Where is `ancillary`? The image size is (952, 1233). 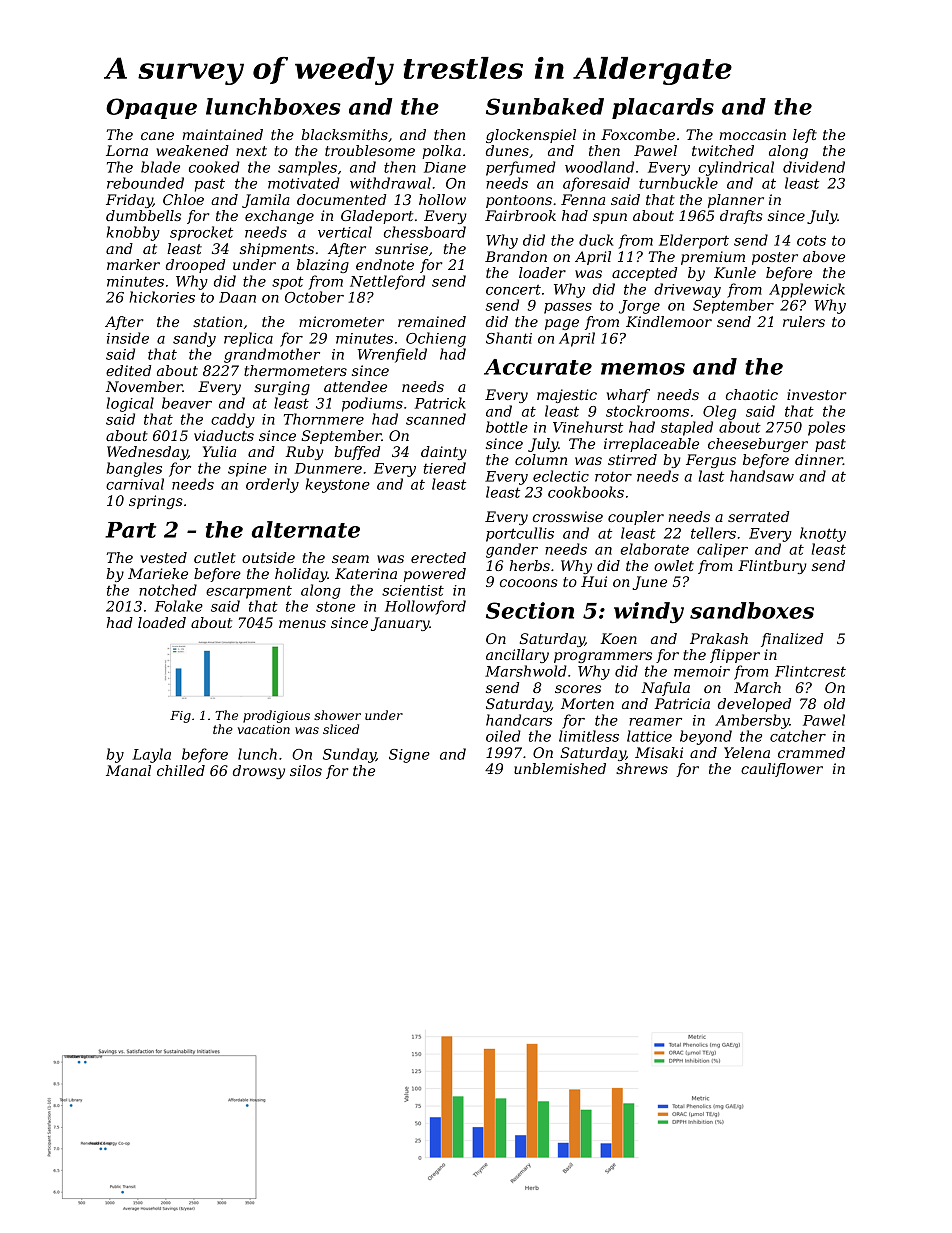 ancillary is located at coordinates (517, 656).
